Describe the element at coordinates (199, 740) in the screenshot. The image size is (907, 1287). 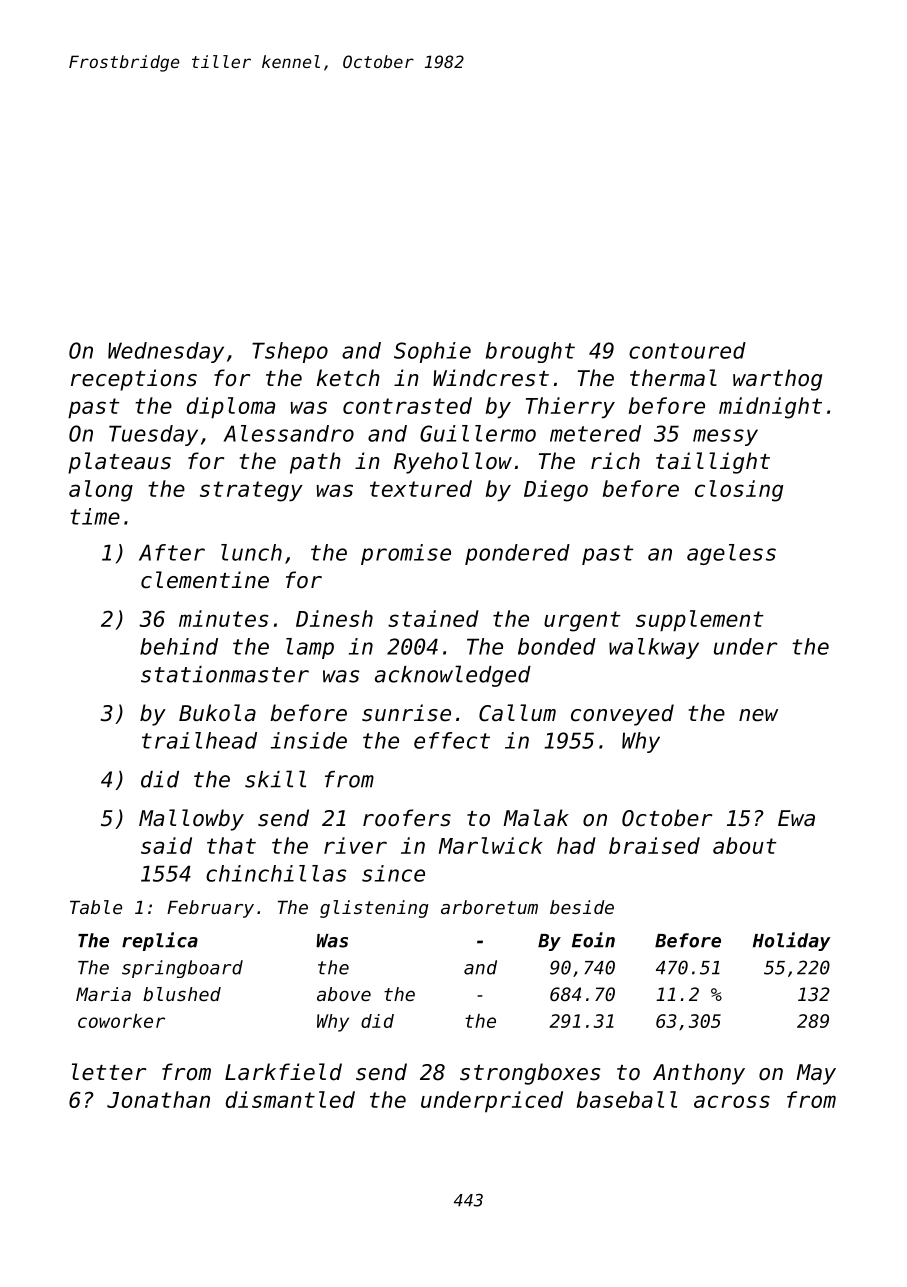
I see `trailhead` at that location.
